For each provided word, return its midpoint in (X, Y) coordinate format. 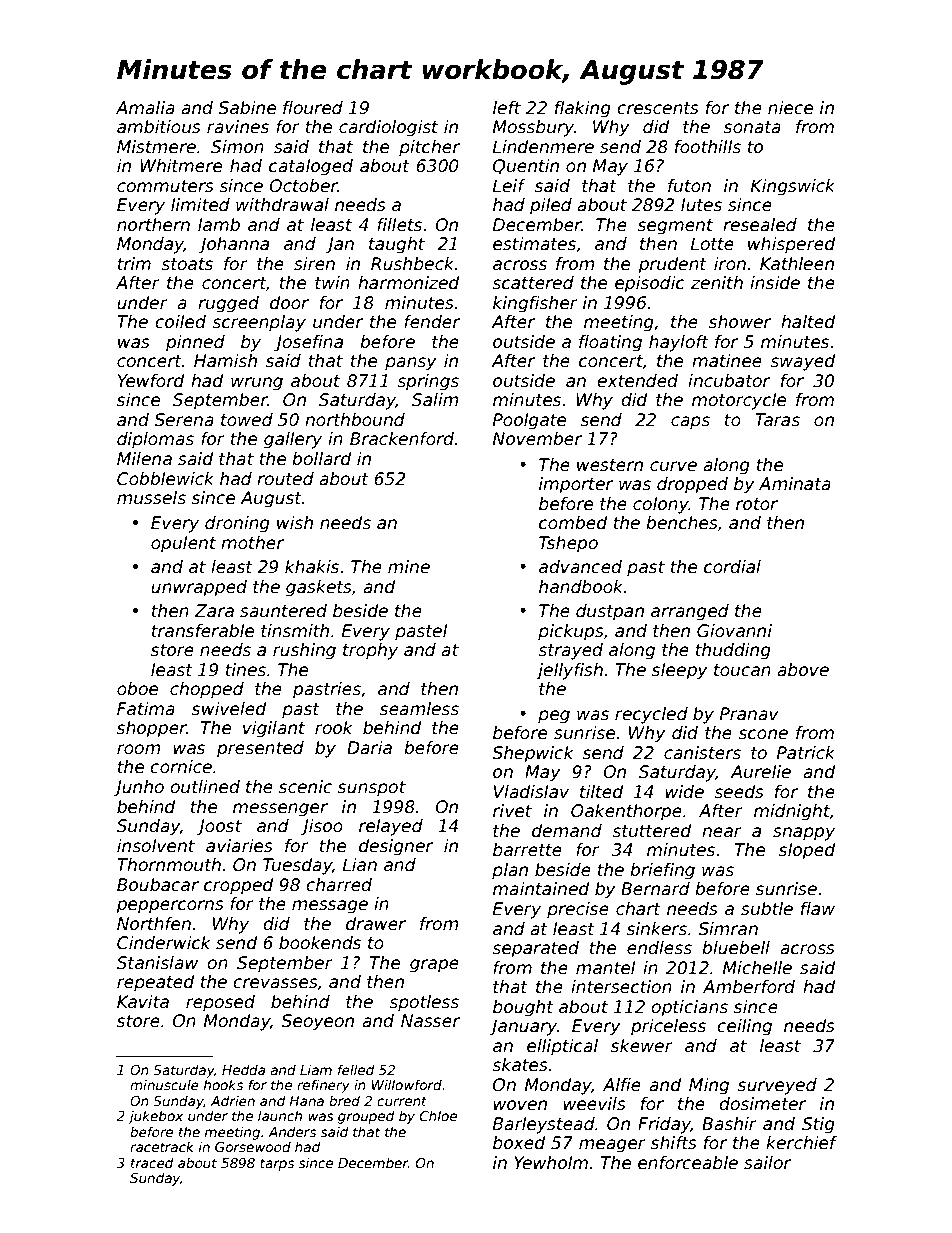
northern (153, 225)
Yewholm (551, 1163)
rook (334, 728)
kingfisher (535, 304)
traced (152, 1162)
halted (808, 322)
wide (684, 792)
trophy (370, 651)
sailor (767, 1163)
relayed (391, 827)
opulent (183, 544)
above (803, 670)
